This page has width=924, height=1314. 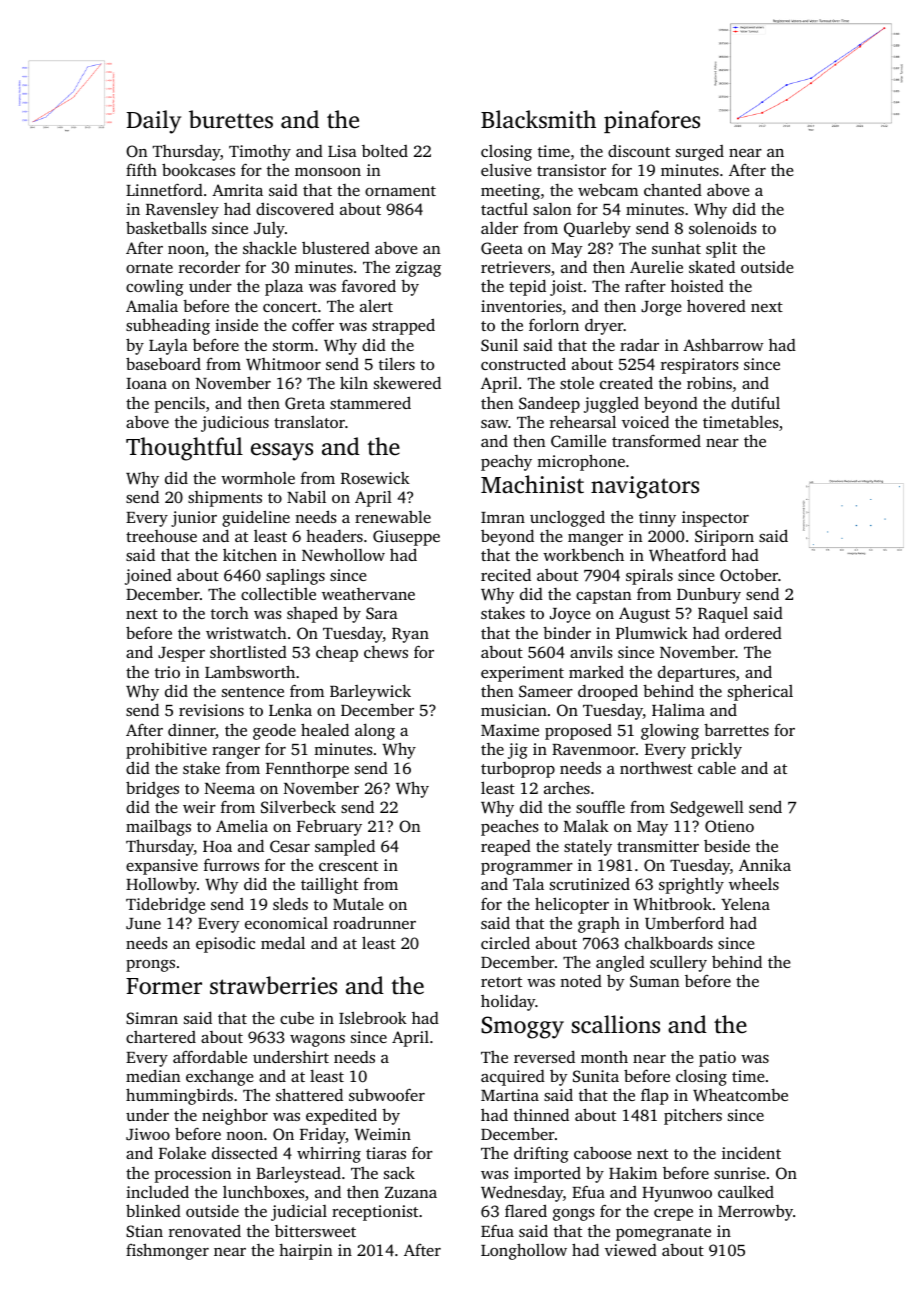 I want to click on Zuzana, so click(x=411, y=1192).
